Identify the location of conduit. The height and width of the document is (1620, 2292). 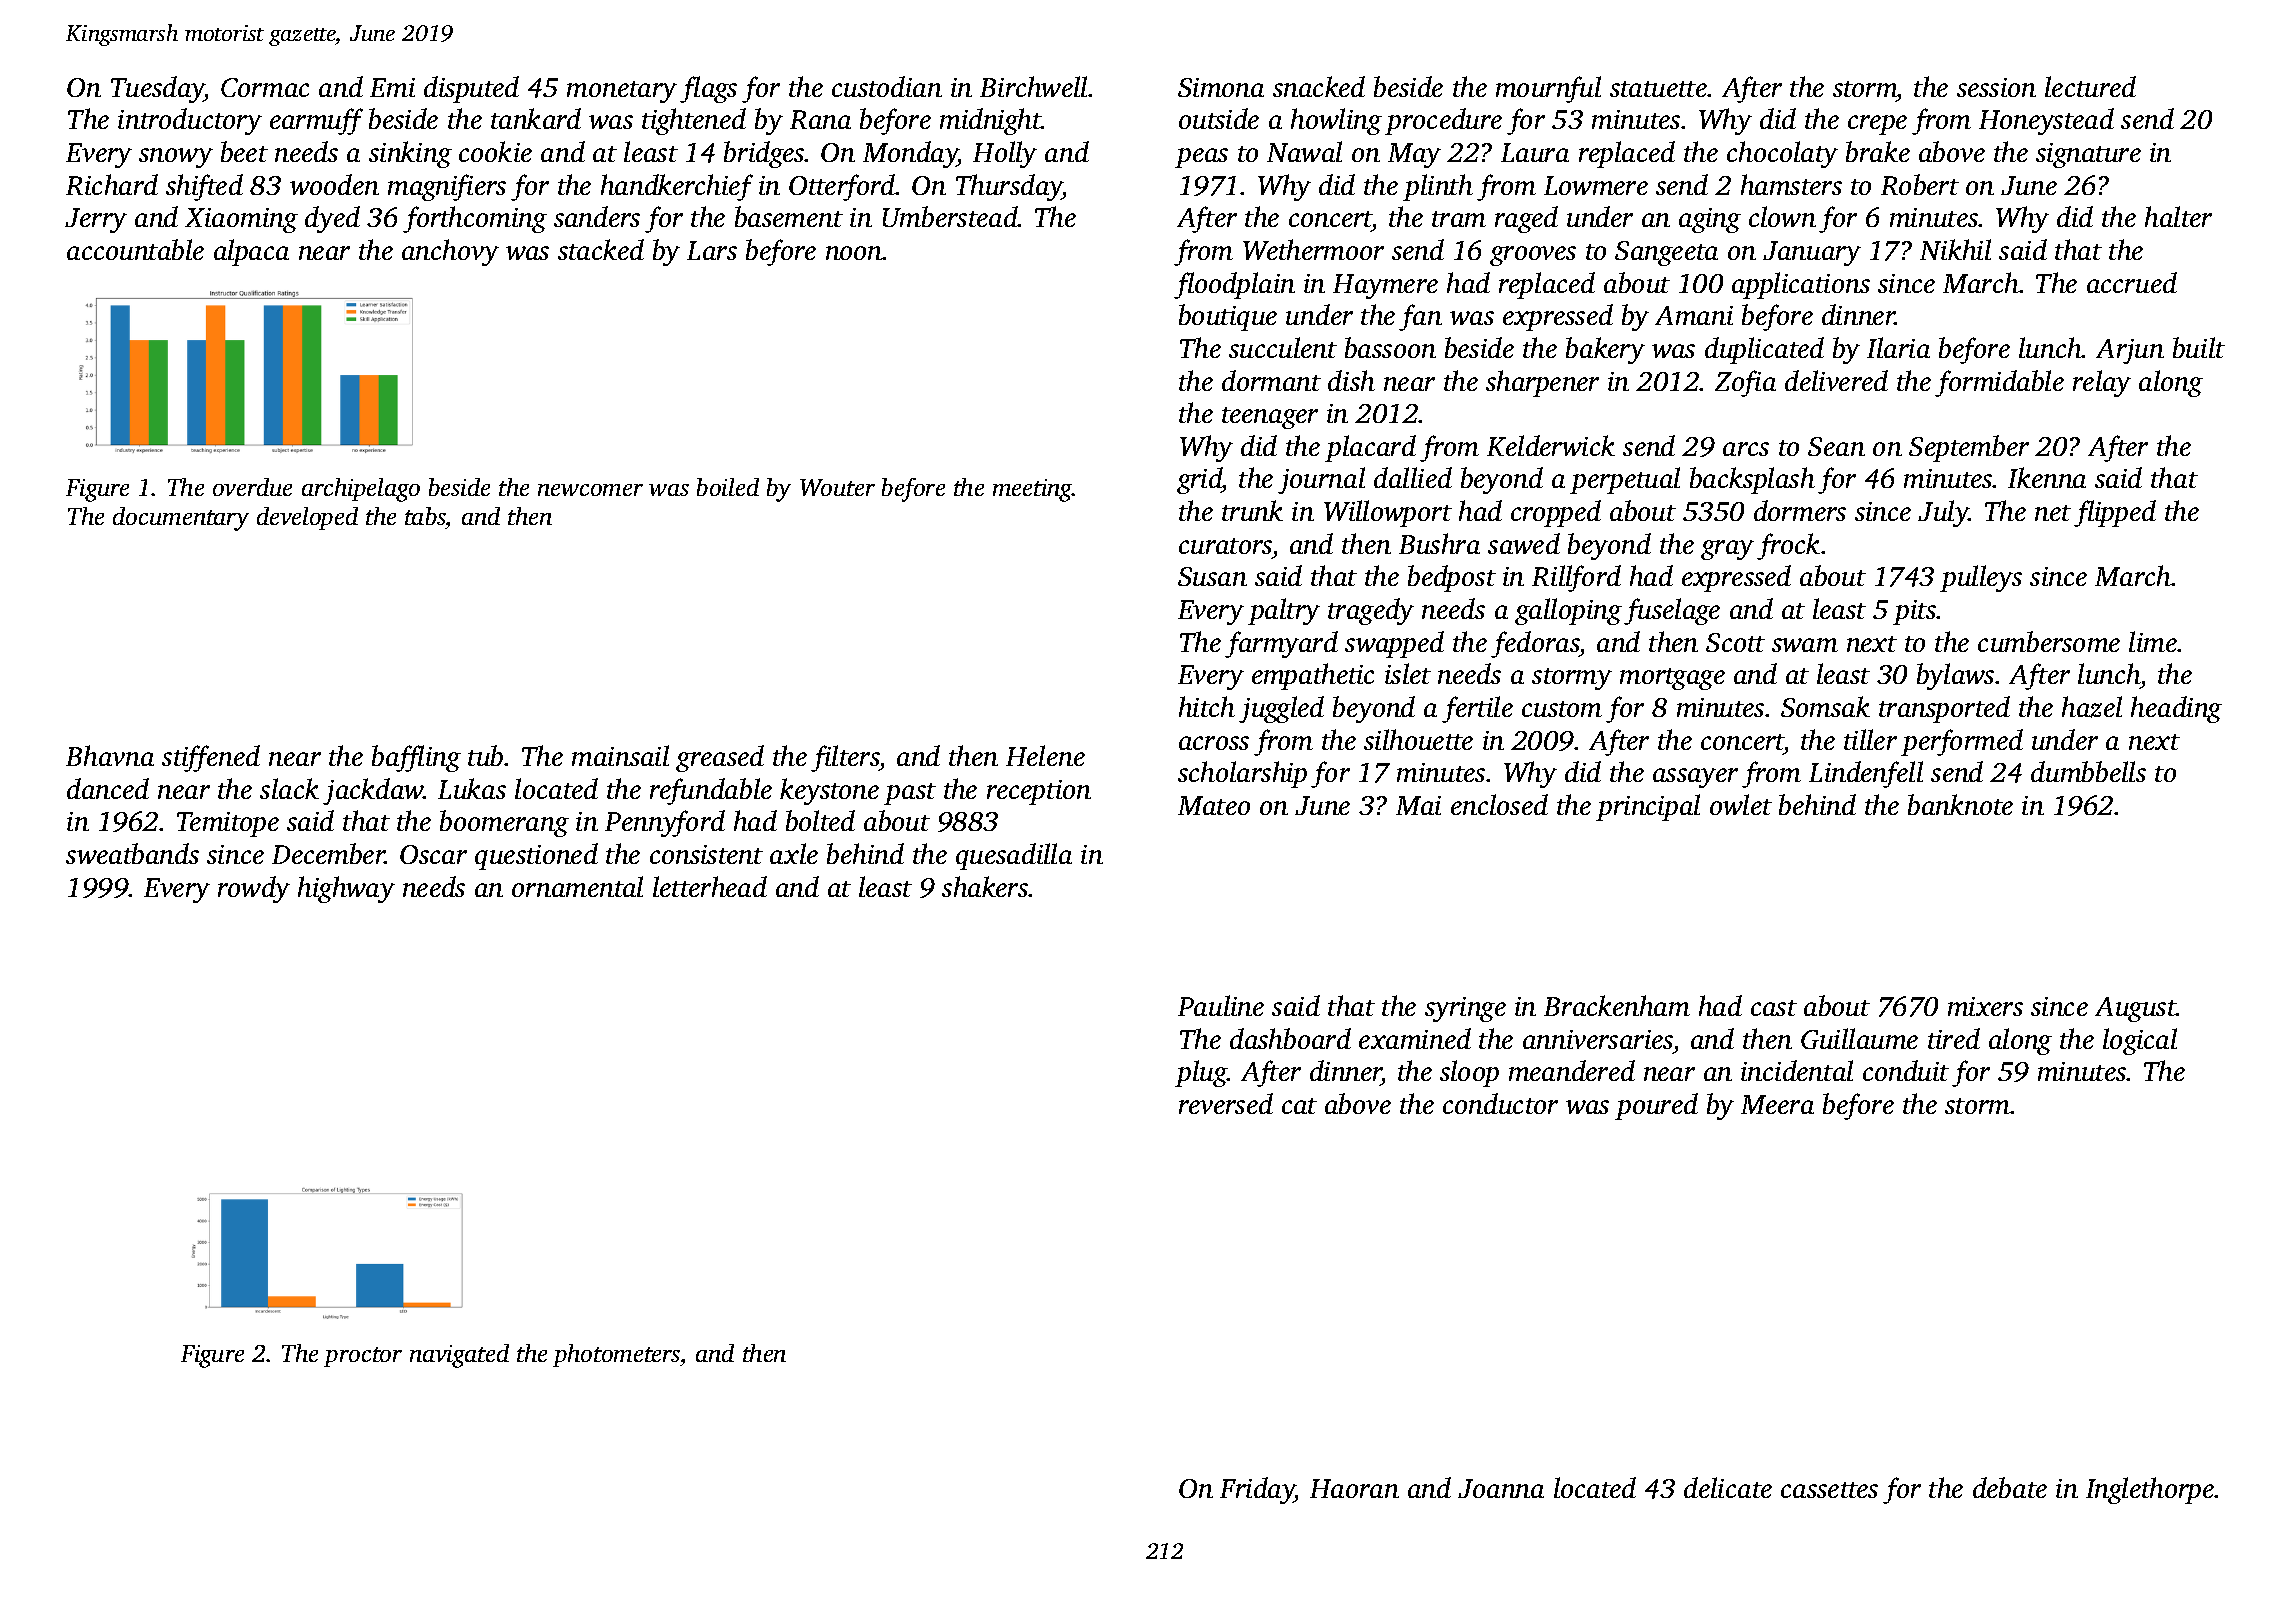
(1906, 1070).
